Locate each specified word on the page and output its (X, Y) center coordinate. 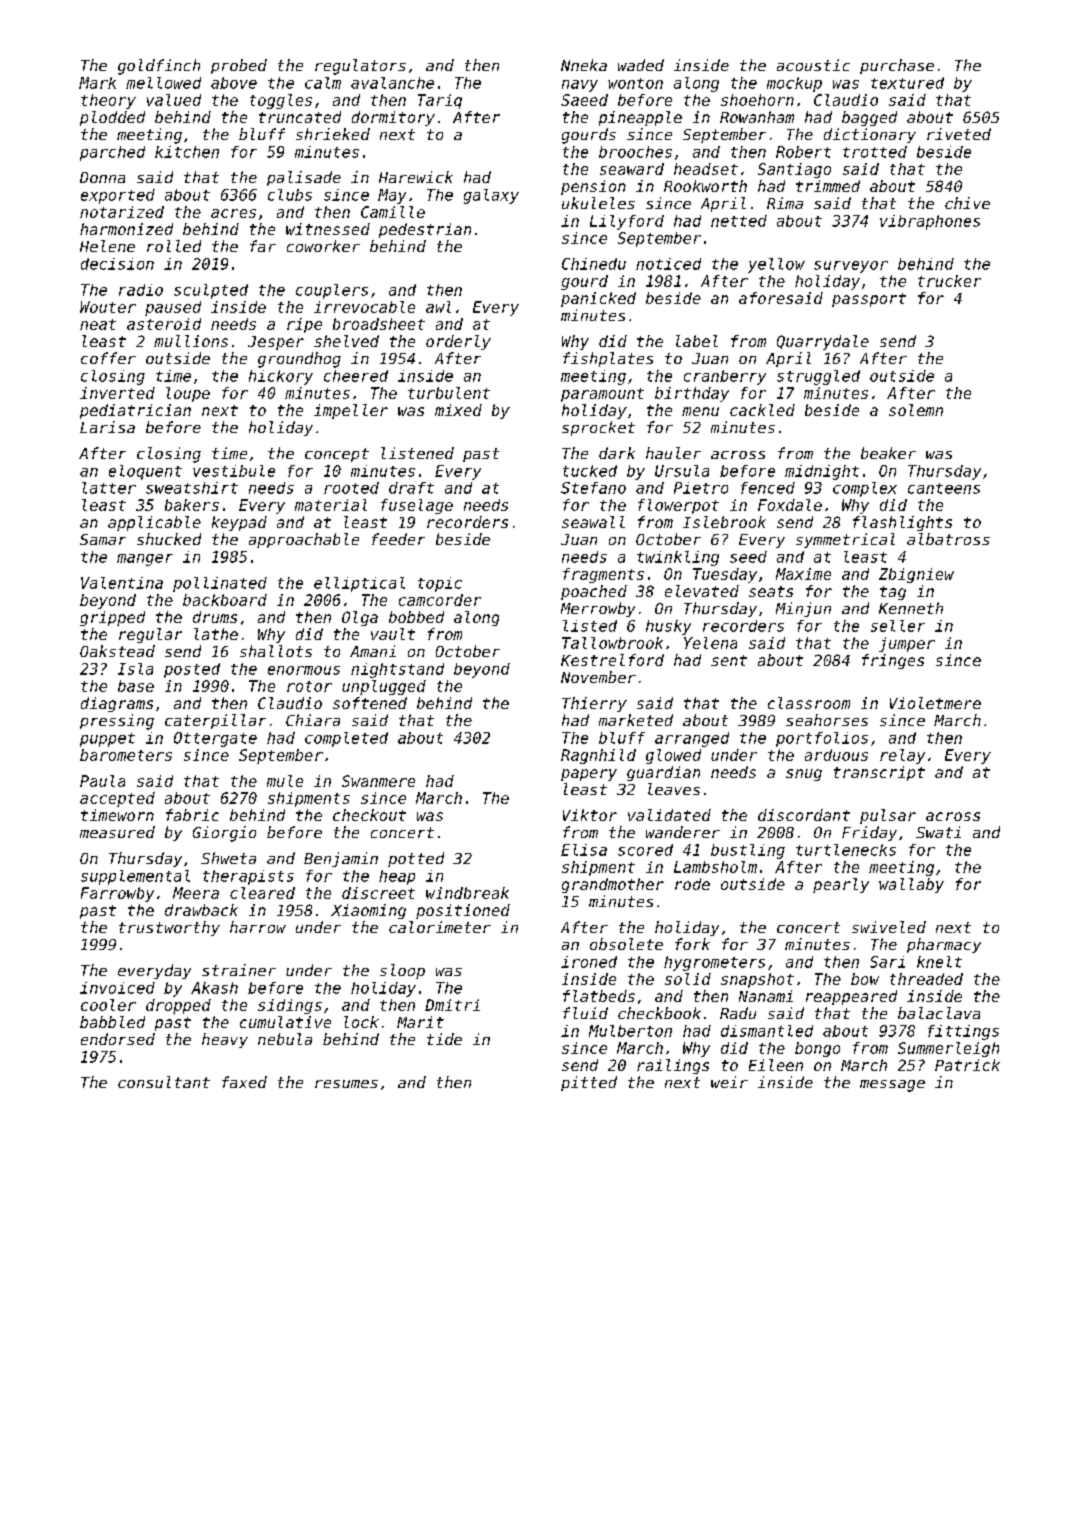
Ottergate (215, 739)
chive (967, 203)
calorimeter (440, 927)
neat (98, 324)
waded (641, 65)
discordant (804, 815)
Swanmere (378, 781)
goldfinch (159, 67)
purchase (897, 66)
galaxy (491, 196)
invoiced (117, 988)
